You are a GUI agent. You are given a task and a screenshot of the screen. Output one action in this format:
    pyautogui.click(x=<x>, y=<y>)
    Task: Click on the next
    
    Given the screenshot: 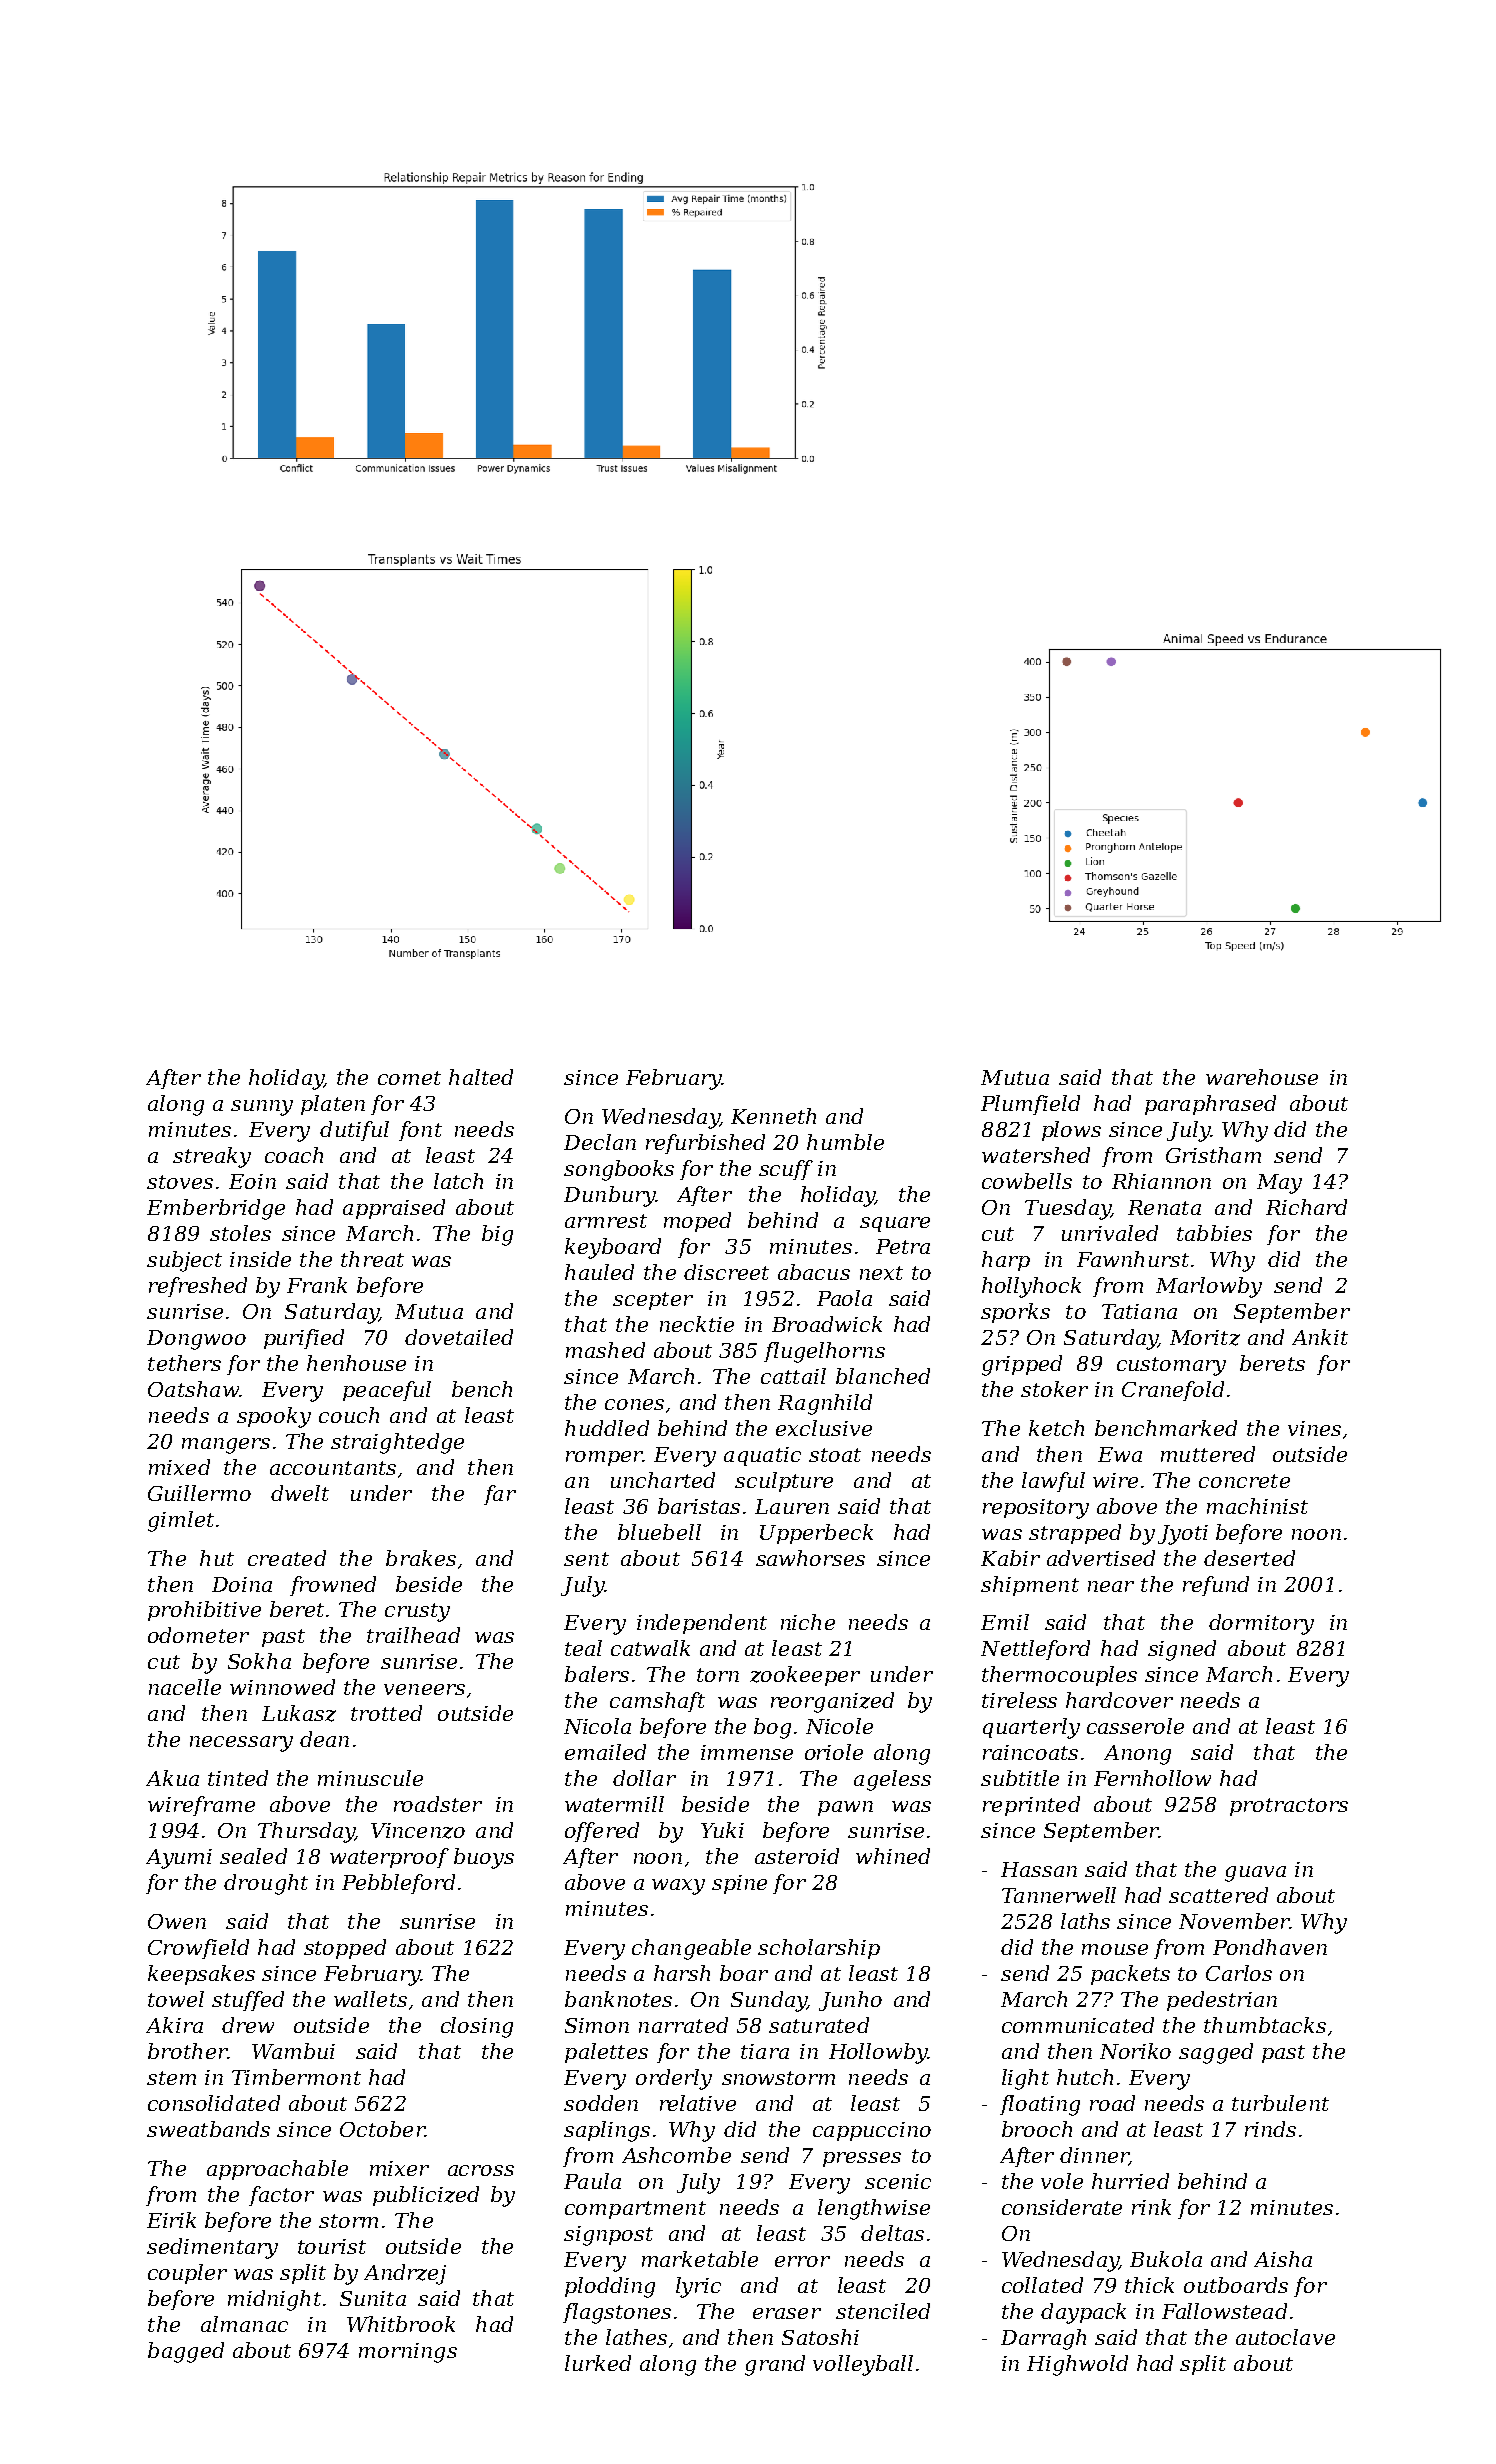 What is the action you would take?
    pyautogui.click(x=881, y=1273)
